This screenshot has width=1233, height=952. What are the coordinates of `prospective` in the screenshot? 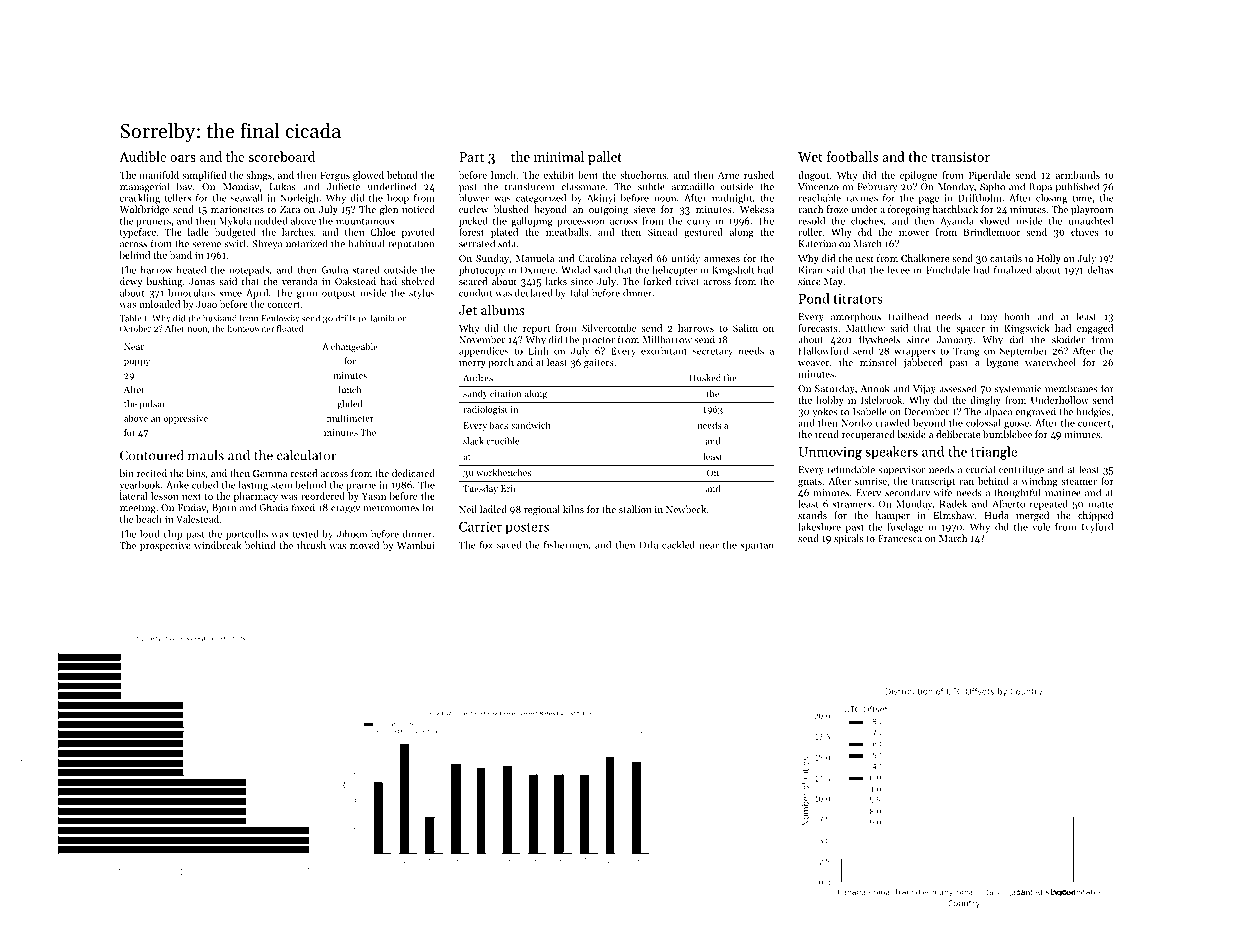 It's located at (165, 546).
